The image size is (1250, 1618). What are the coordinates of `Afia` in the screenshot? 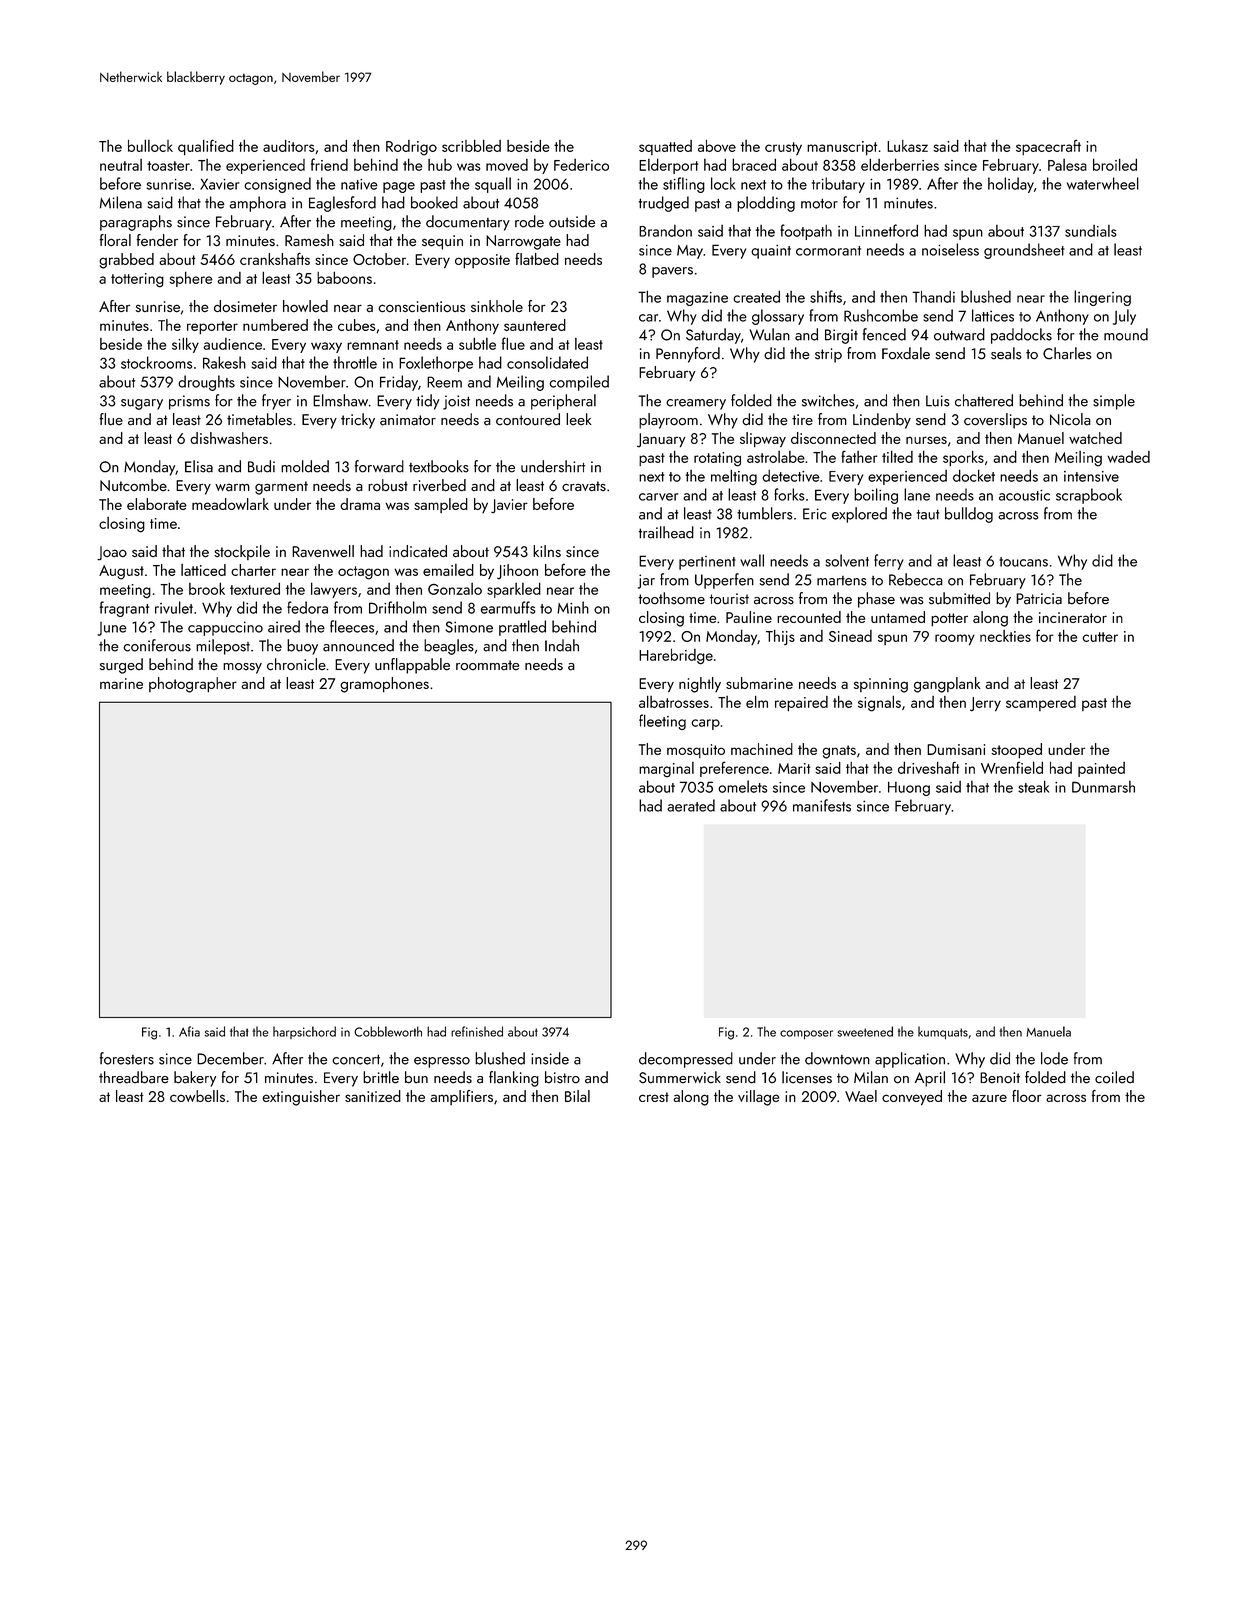 It's located at (189, 1031).
